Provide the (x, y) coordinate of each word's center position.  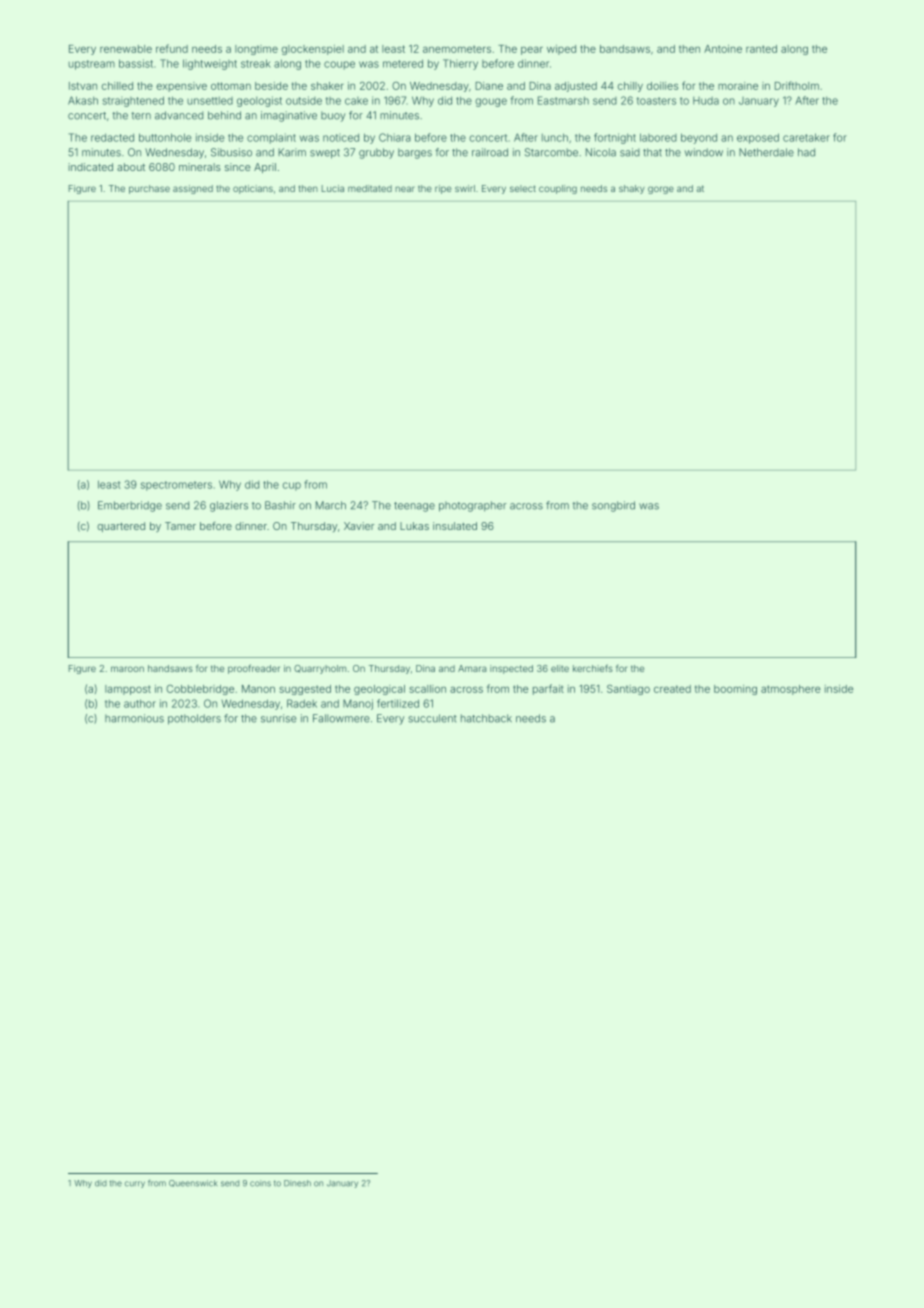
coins (260, 1183)
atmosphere (791, 690)
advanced (179, 115)
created (672, 689)
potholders (194, 719)
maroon (127, 669)
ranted (761, 49)
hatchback (486, 718)
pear (532, 51)
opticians (253, 189)
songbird (613, 506)
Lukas (414, 526)
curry (135, 1184)
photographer (473, 506)
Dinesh (297, 1183)
